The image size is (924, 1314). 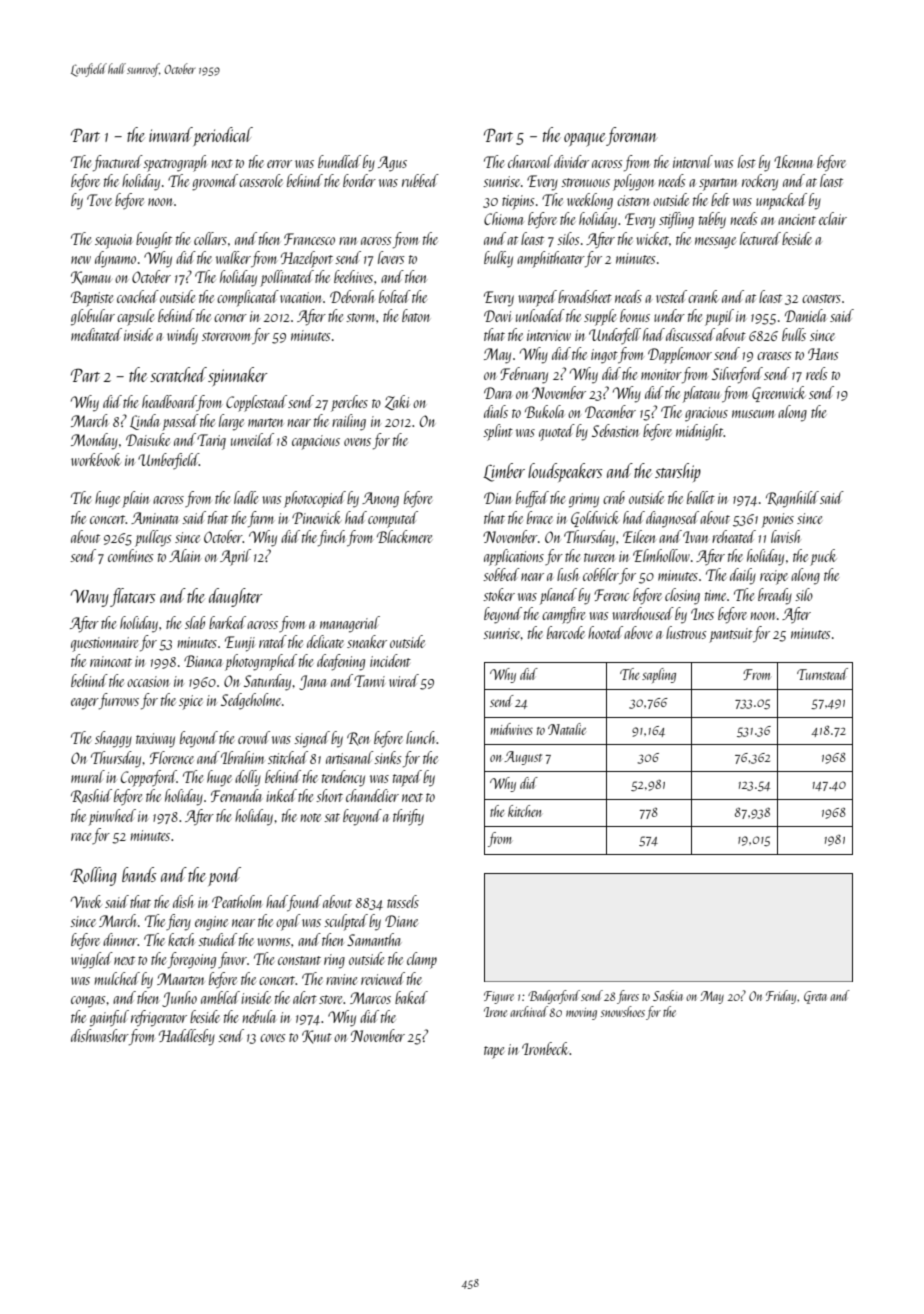 I want to click on Baptiste, so click(x=92, y=299).
